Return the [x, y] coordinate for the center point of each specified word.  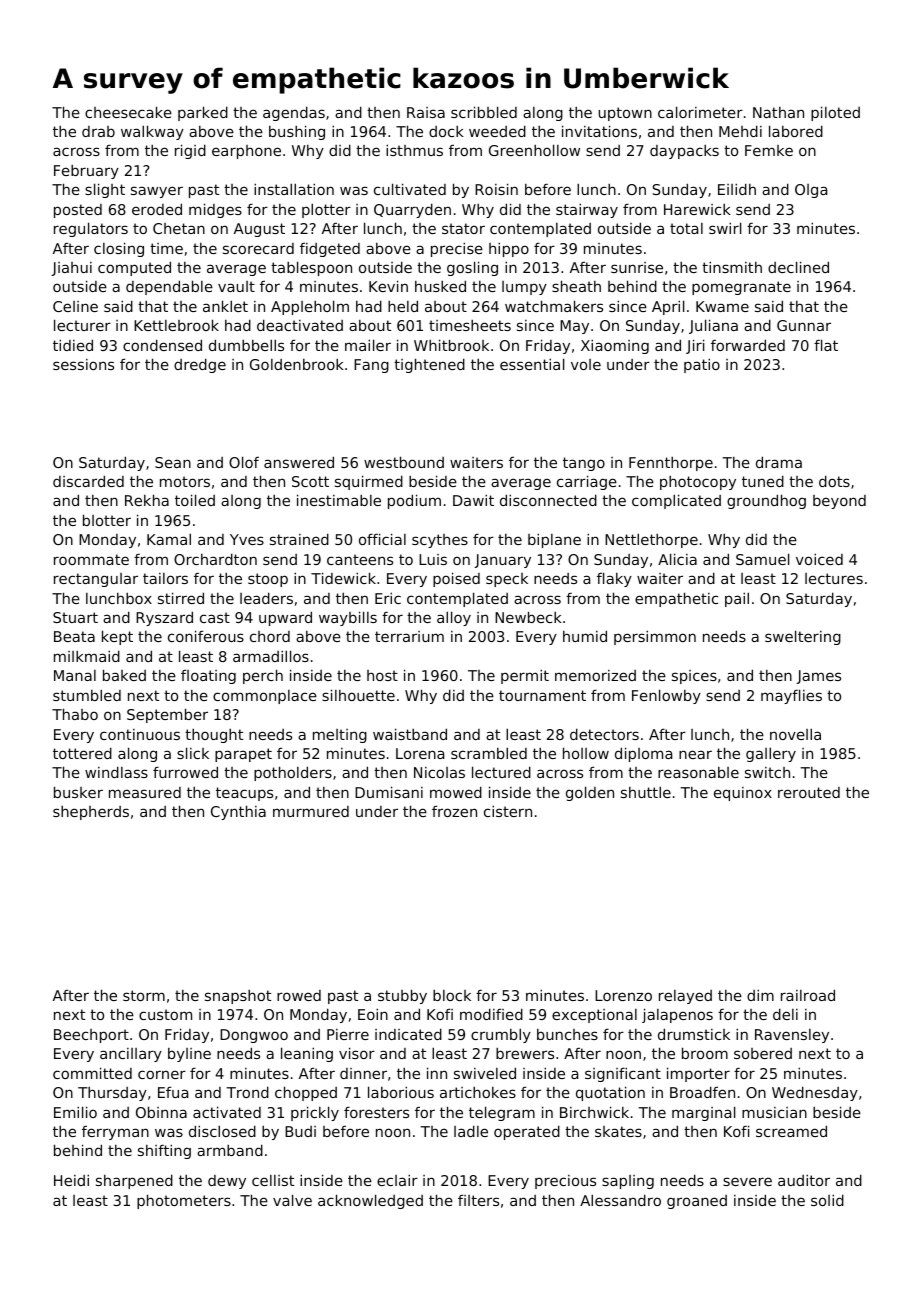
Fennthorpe [671, 464]
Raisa [426, 112]
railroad [808, 995]
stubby [402, 996]
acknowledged [370, 1201]
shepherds [91, 813]
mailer [368, 345]
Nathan [778, 112]
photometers [184, 1201]
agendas [294, 113]
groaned [697, 1202]
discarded [88, 481]
